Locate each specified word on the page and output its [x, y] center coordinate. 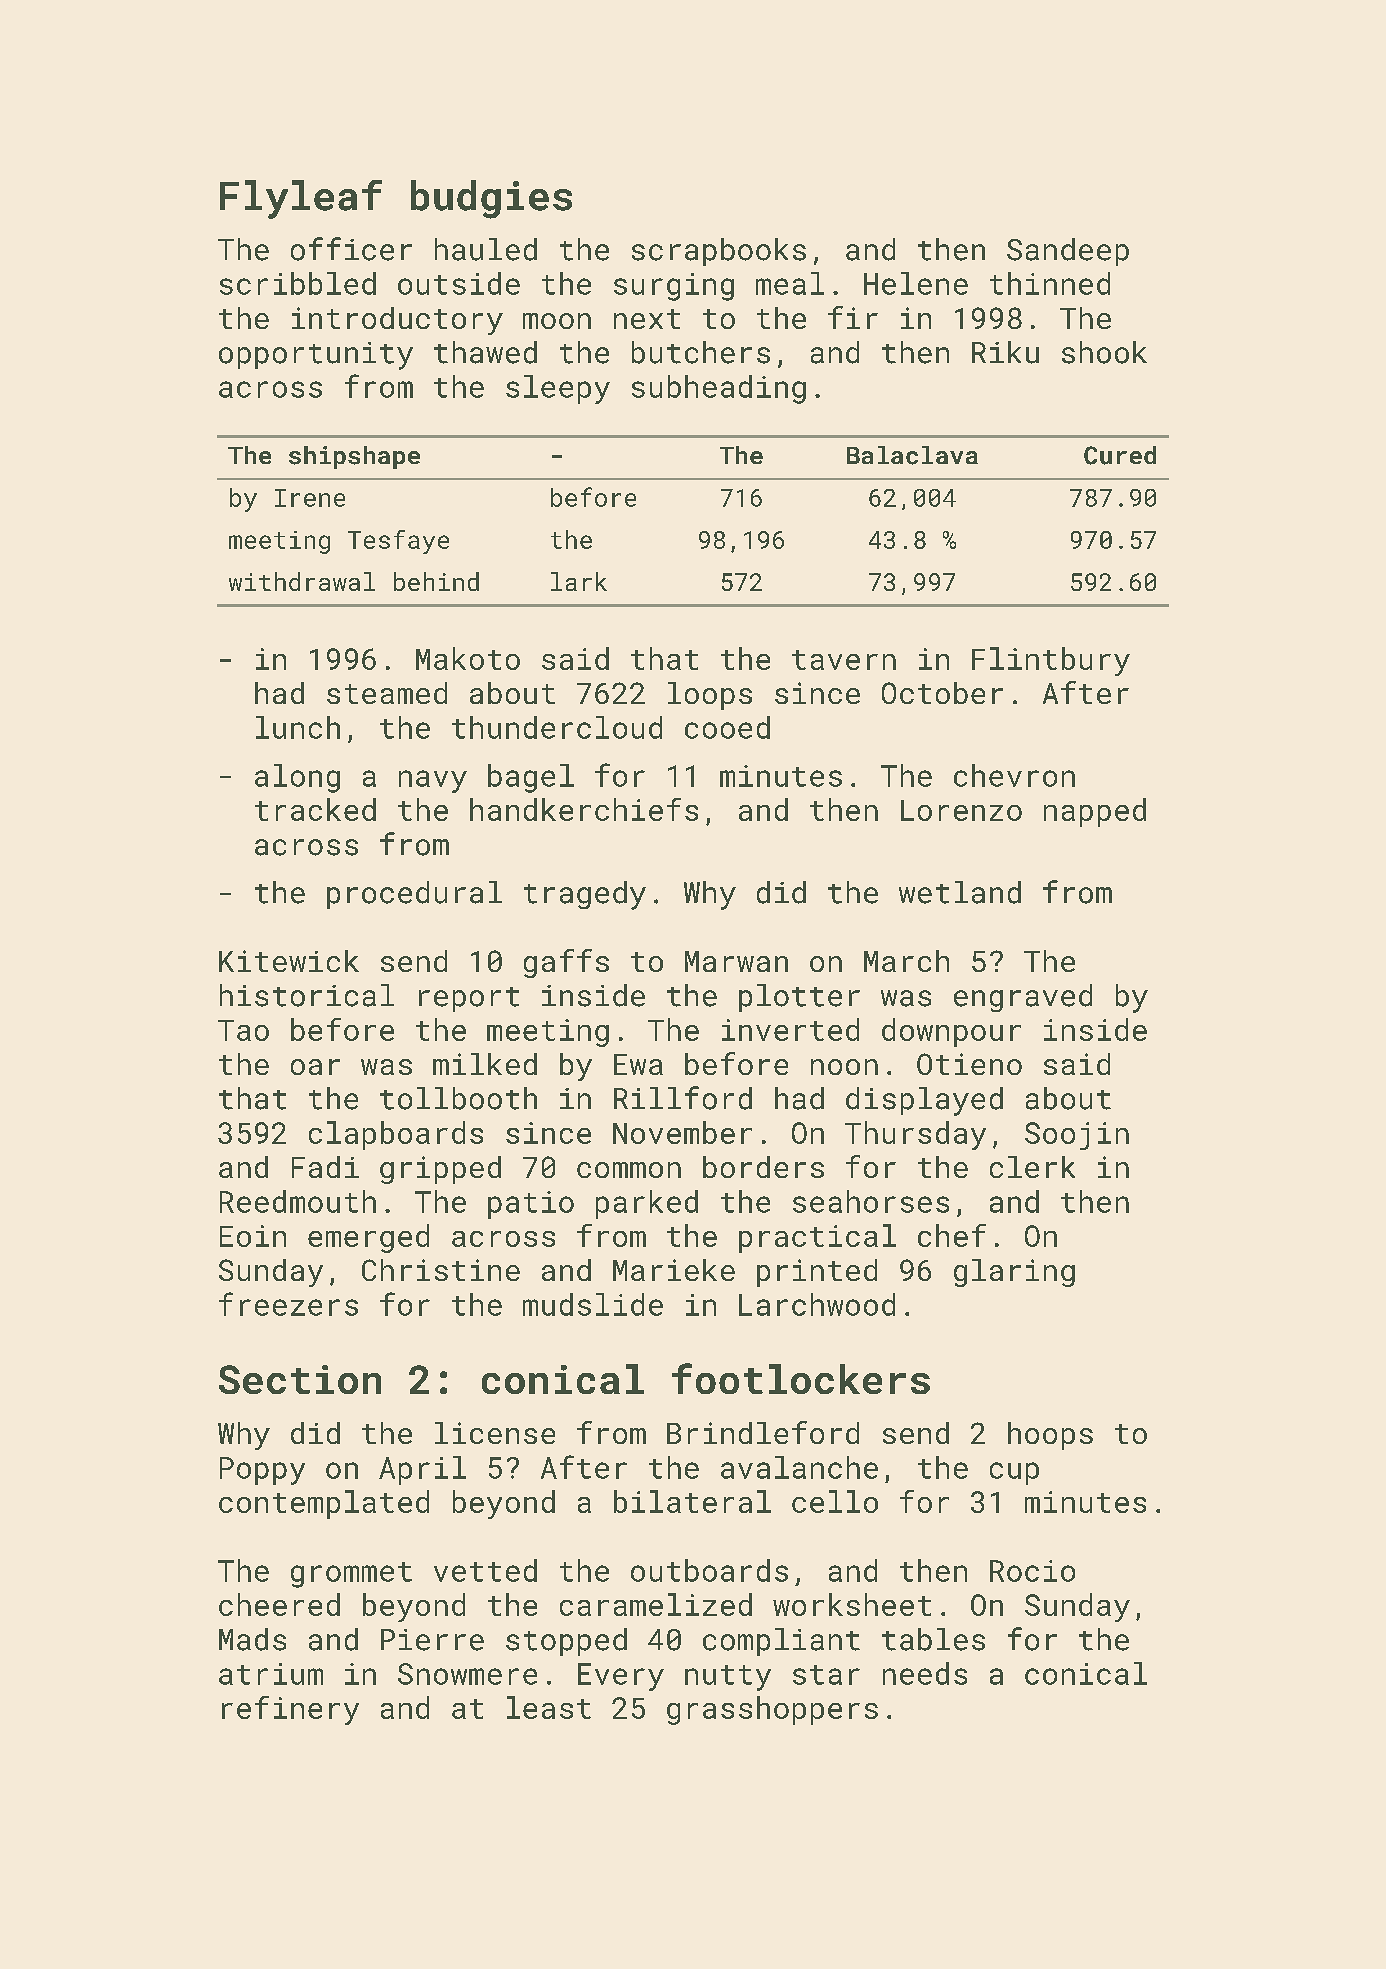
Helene [916, 283]
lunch [298, 727]
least [549, 1707]
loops [710, 696]
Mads [252, 1639]
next [647, 319]
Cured [1120, 455]
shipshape [354, 457]
